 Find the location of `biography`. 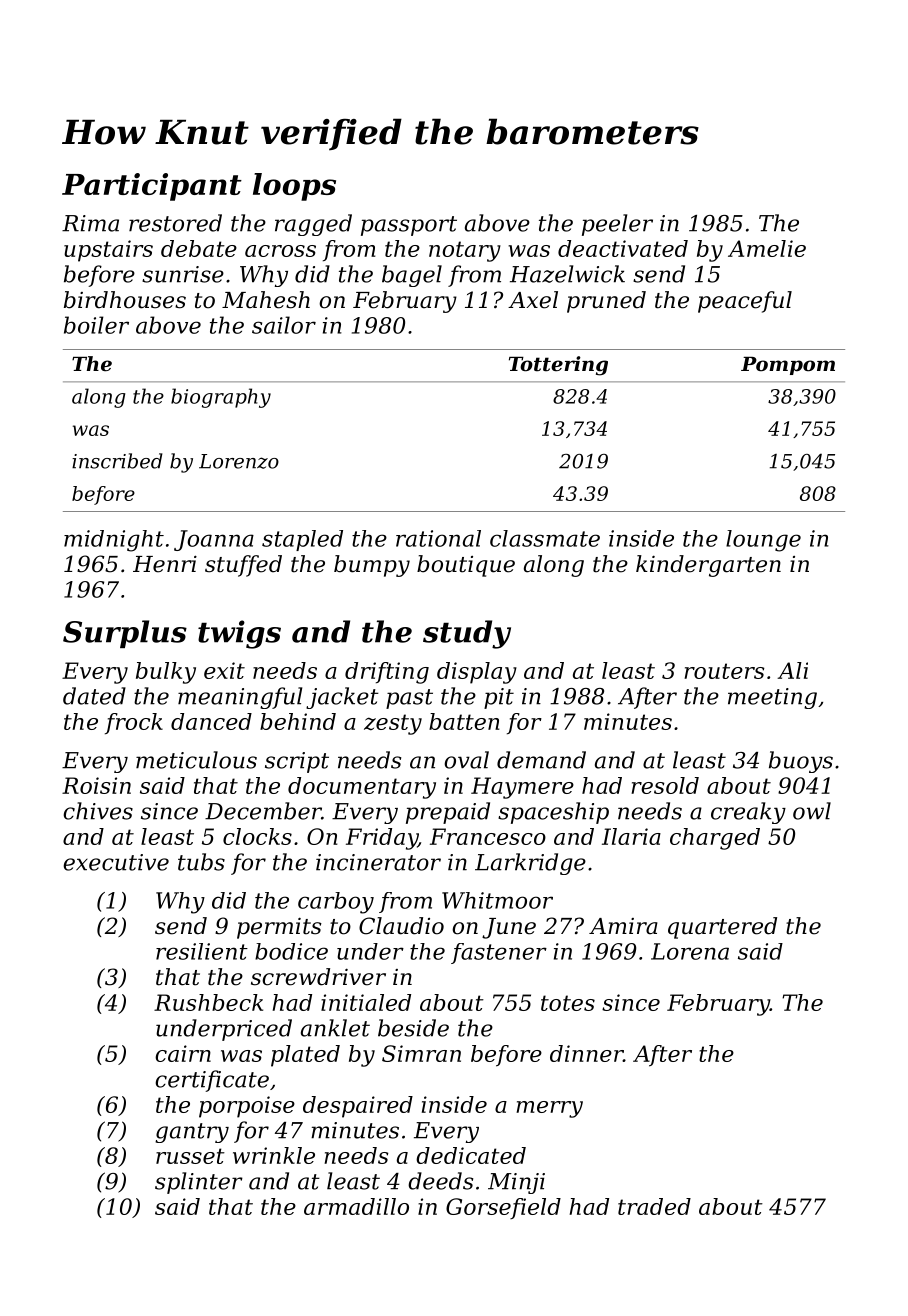

biography is located at coordinates (221, 398).
